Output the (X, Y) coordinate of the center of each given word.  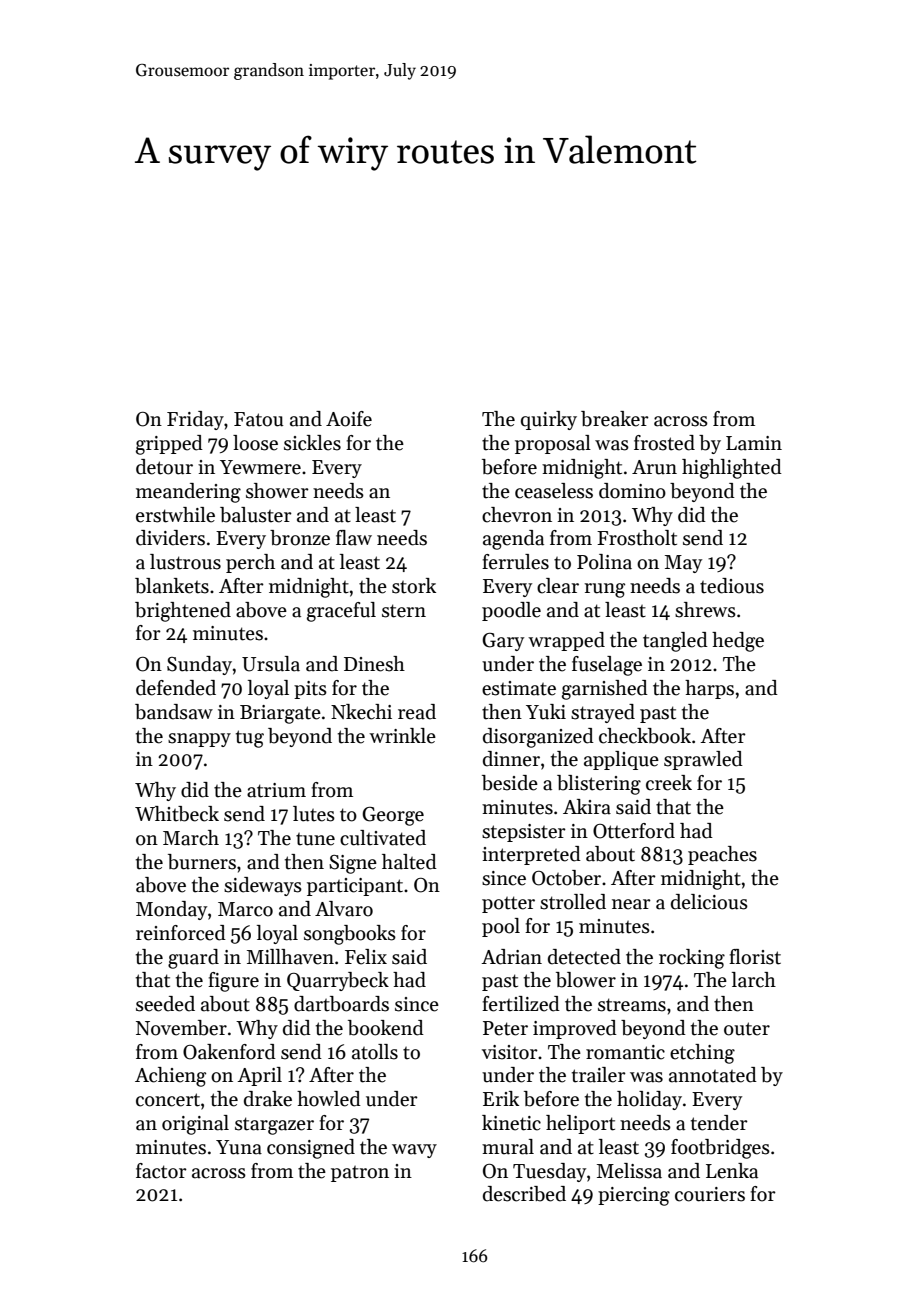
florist (755, 957)
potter (508, 904)
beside (510, 783)
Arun (654, 467)
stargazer (274, 1126)
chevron (517, 515)
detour (164, 467)
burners (202, 862)
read (417, 712)
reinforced (181, 933)
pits (310, 690)
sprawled (703, 760)
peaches (722, 855)
